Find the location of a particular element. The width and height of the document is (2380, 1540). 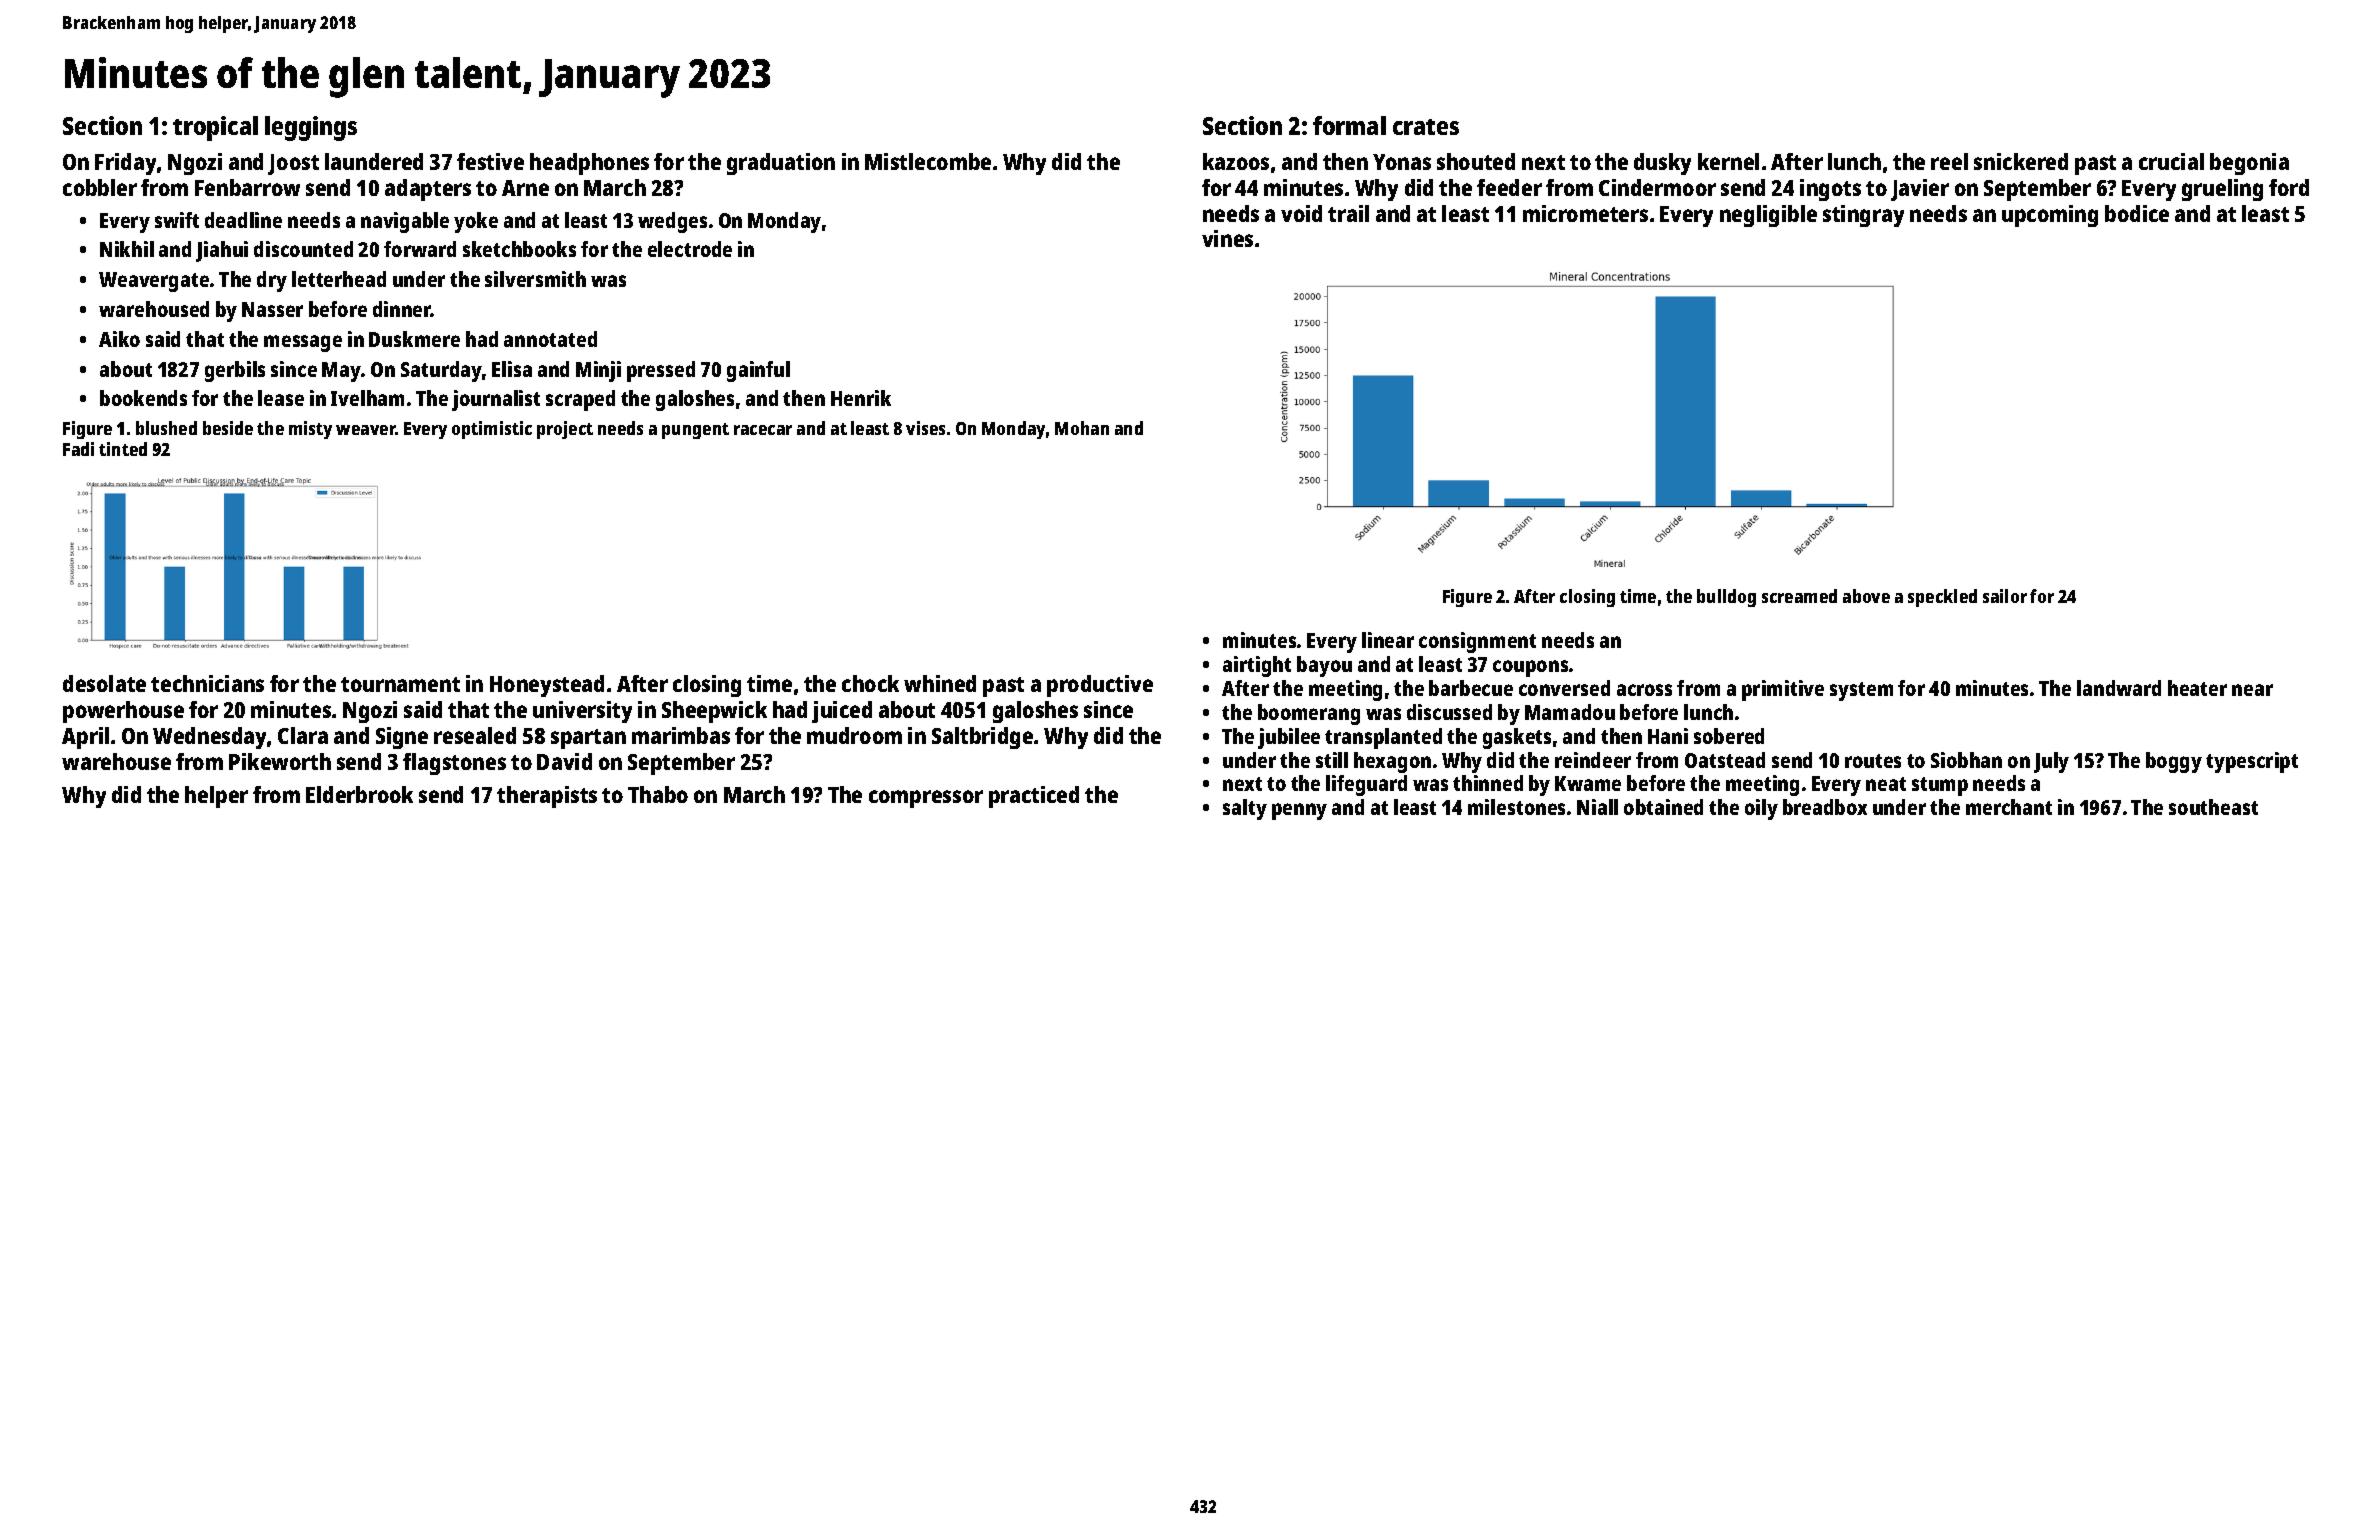

bulldog is located at coordinates (1726, 598).
